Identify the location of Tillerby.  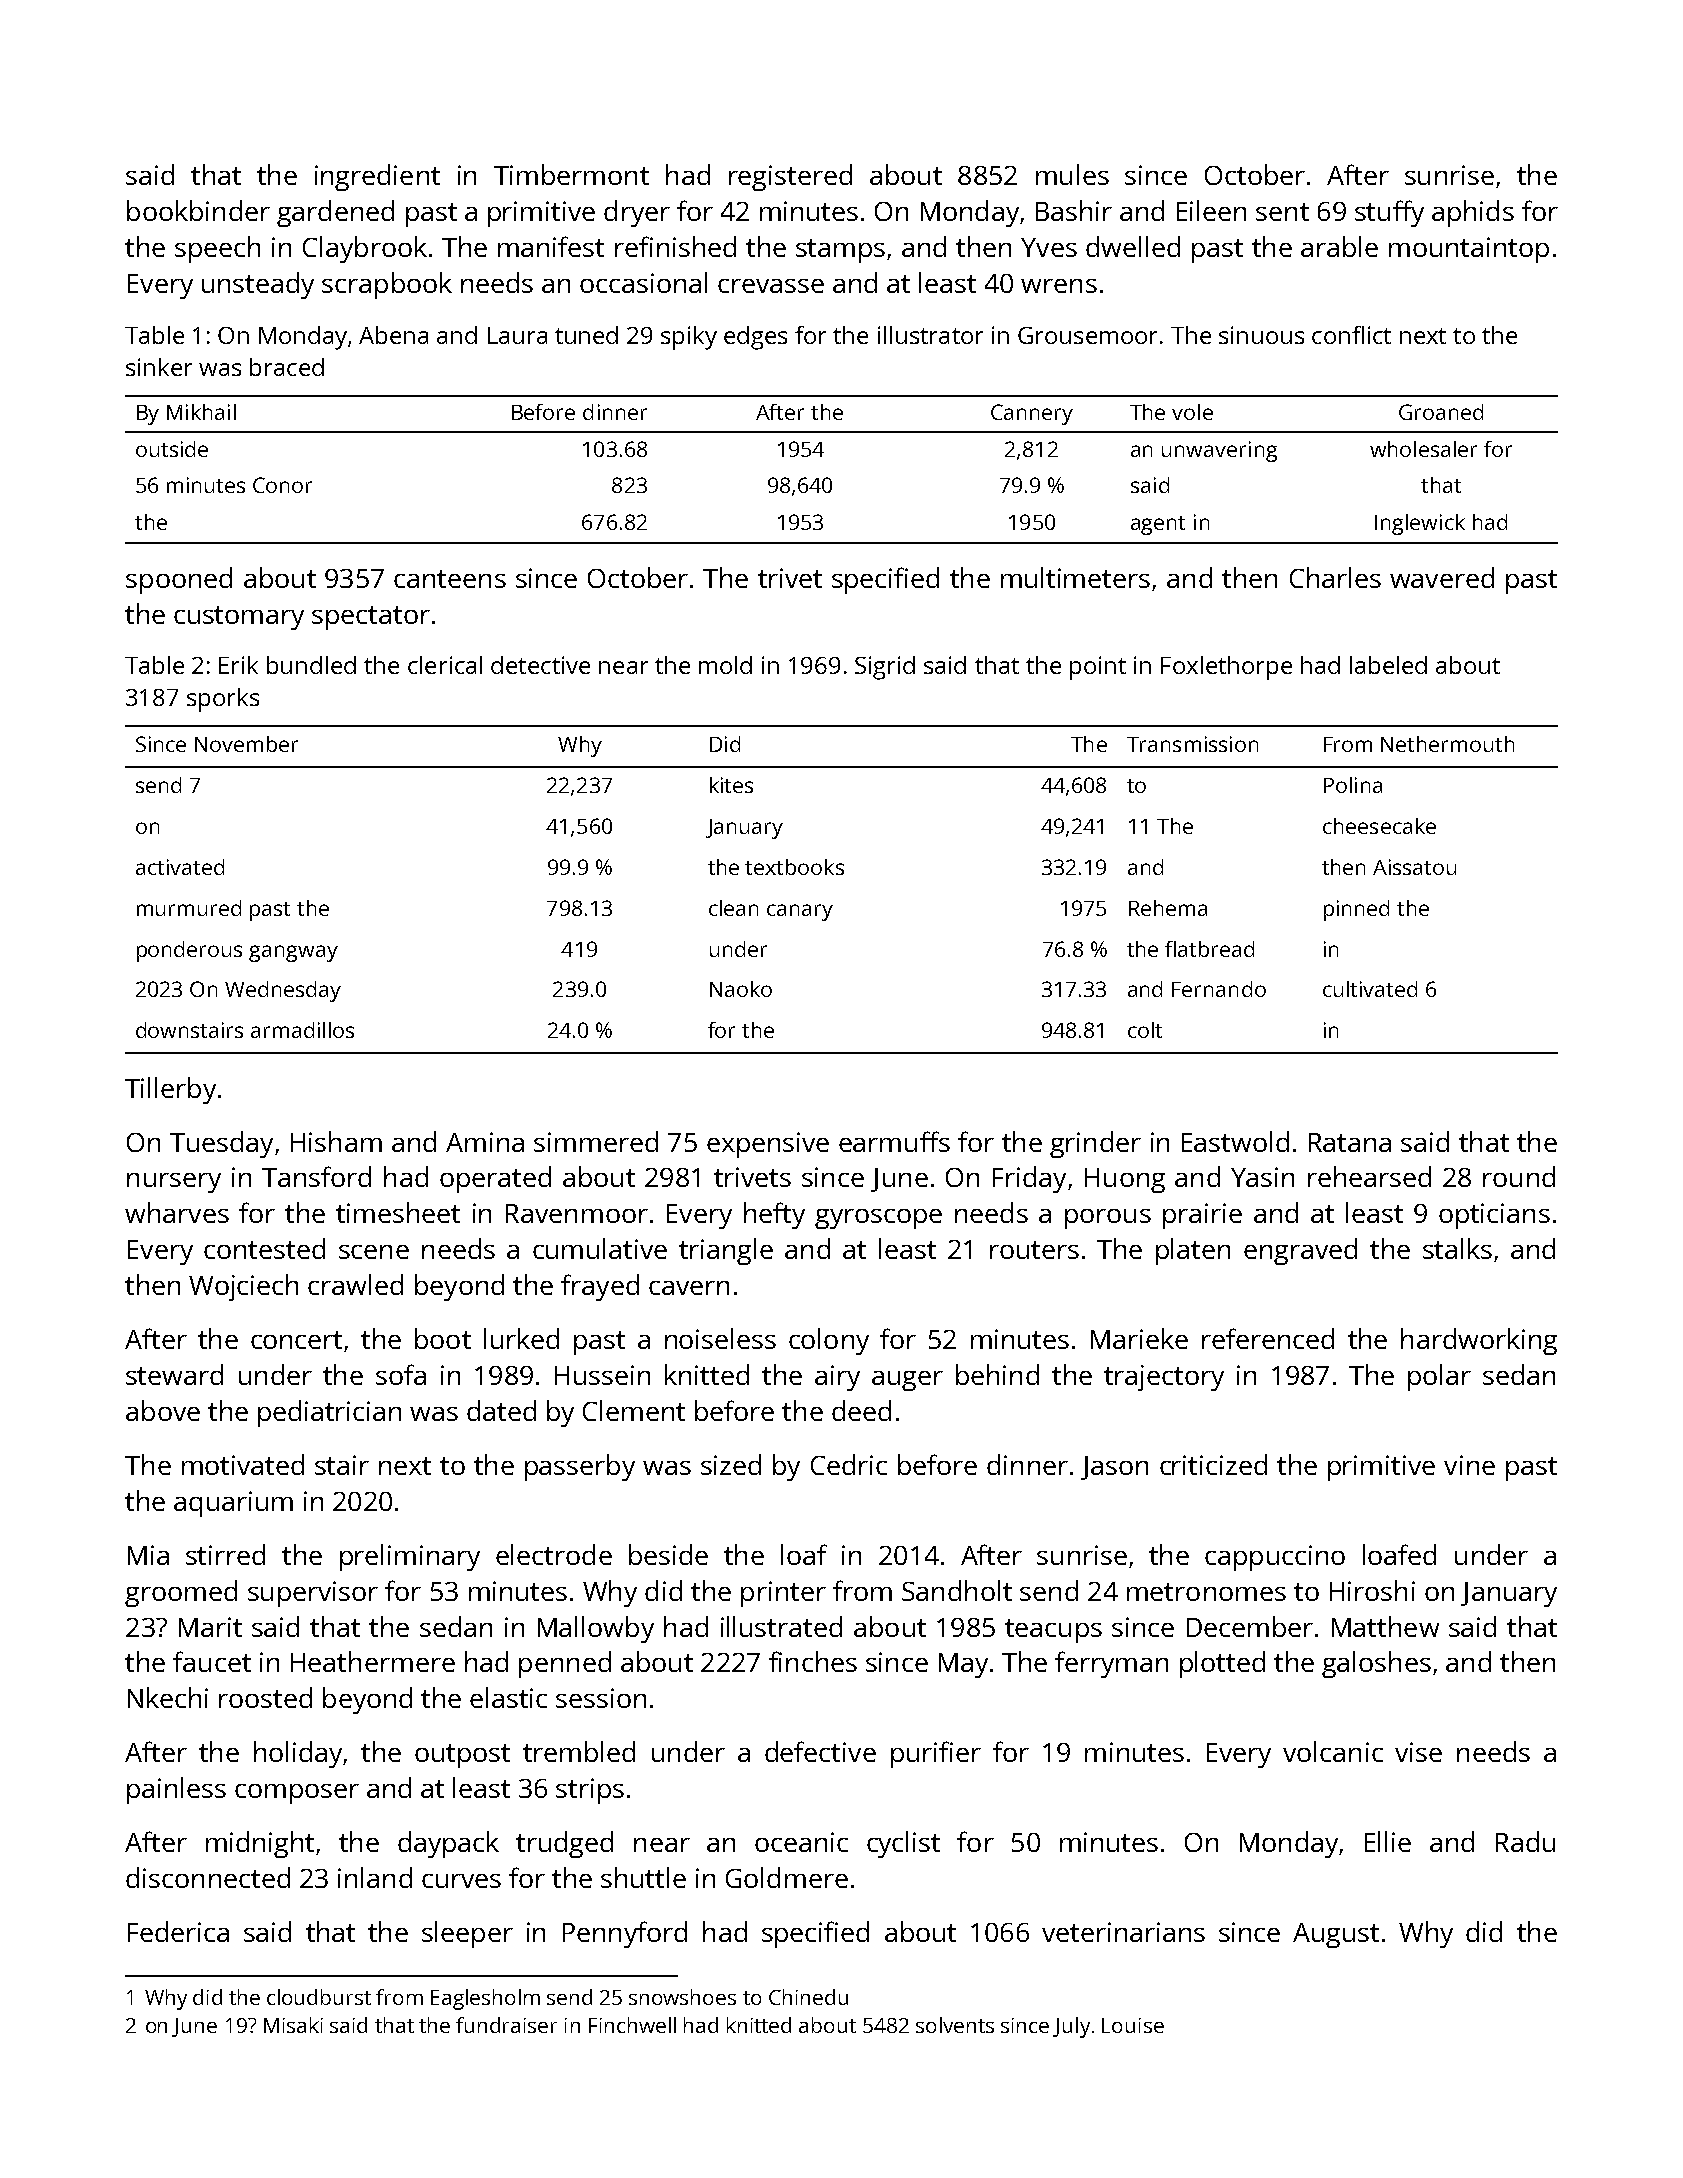
(170, 1090).
